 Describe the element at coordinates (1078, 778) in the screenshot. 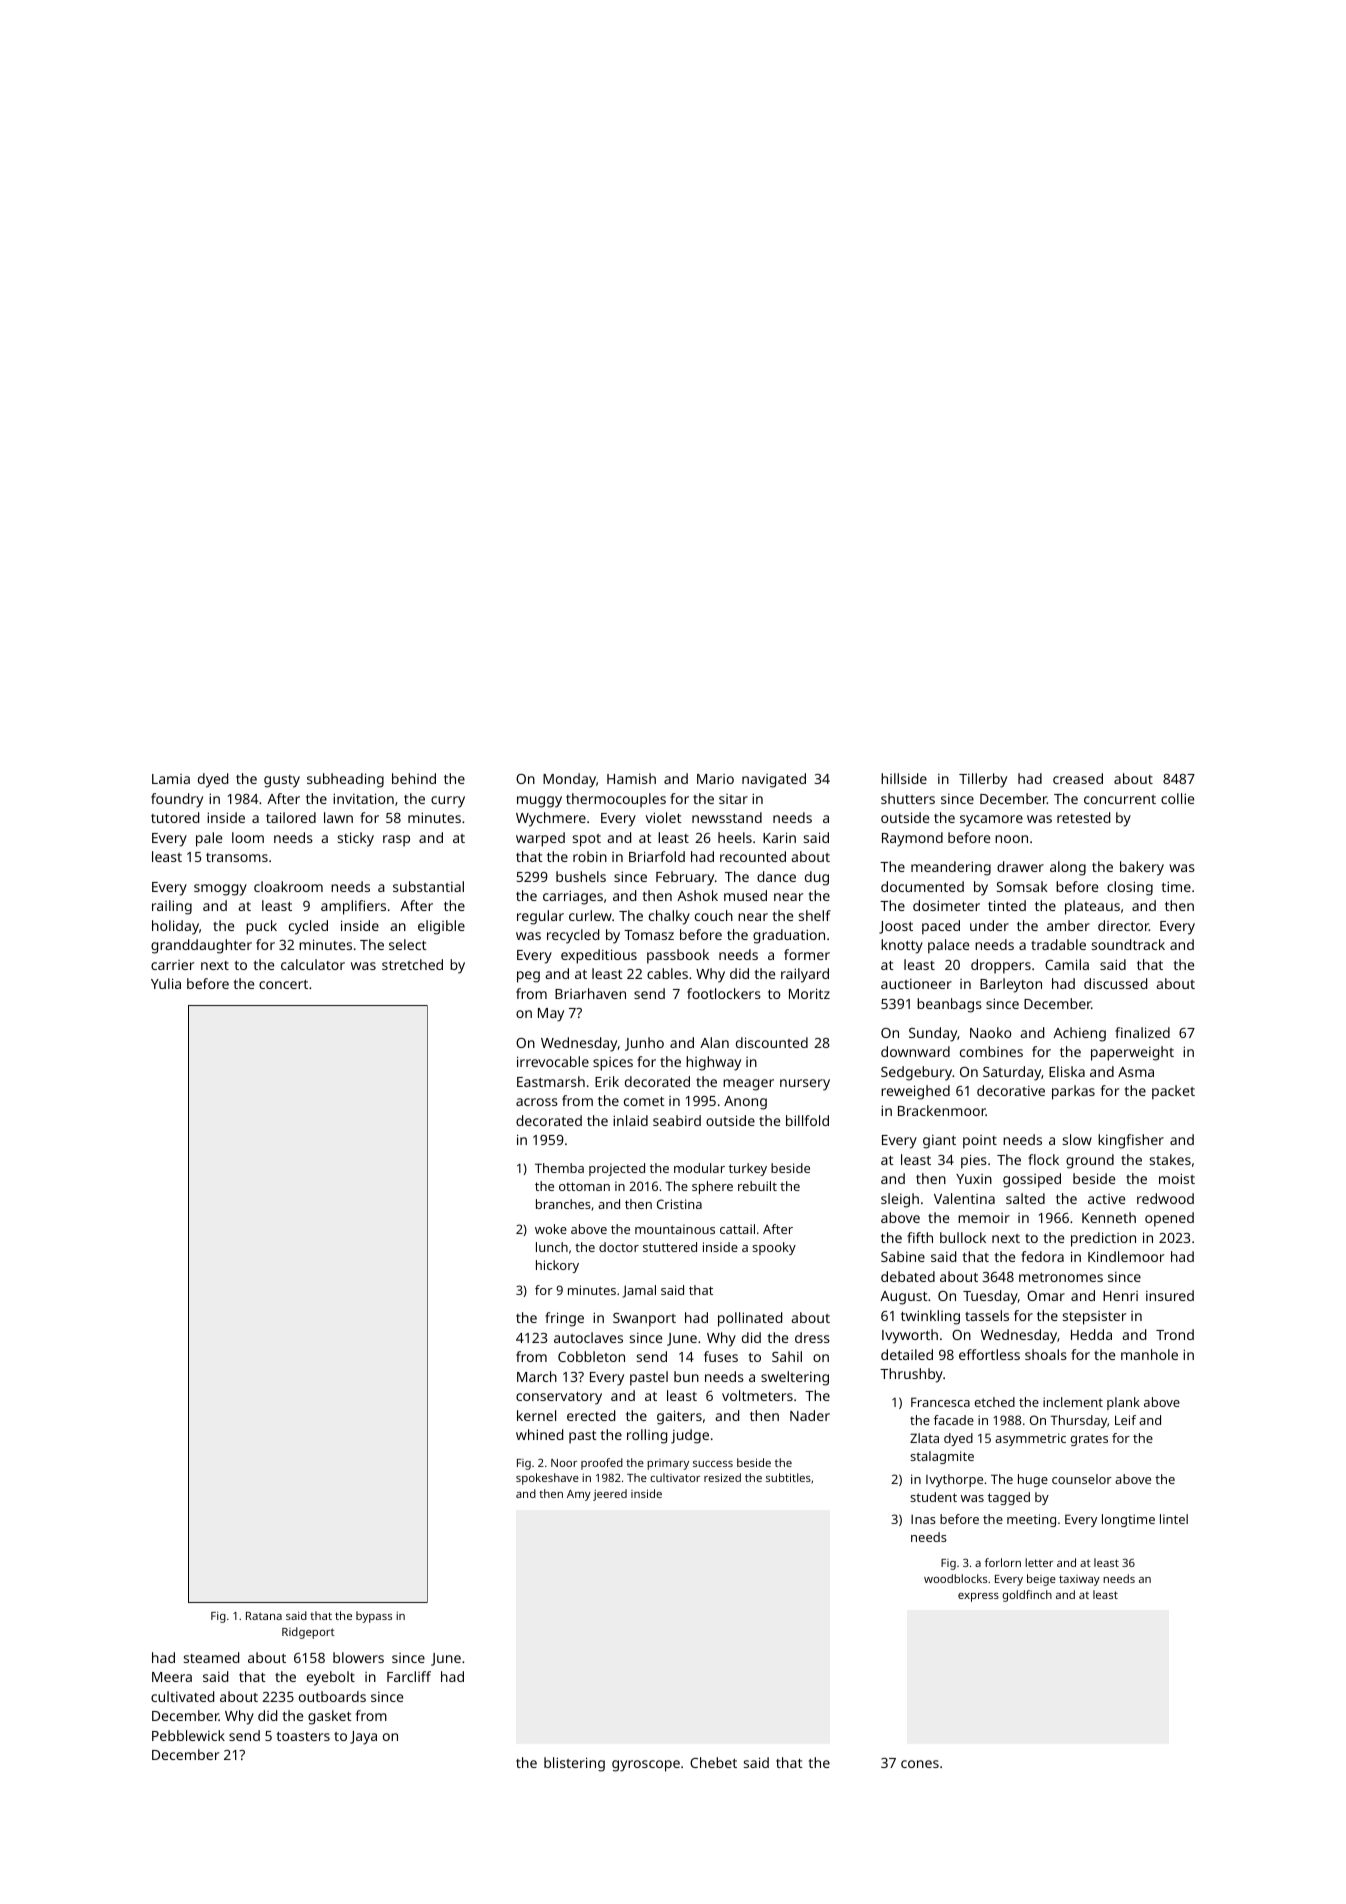

I see `creased` at that location.
